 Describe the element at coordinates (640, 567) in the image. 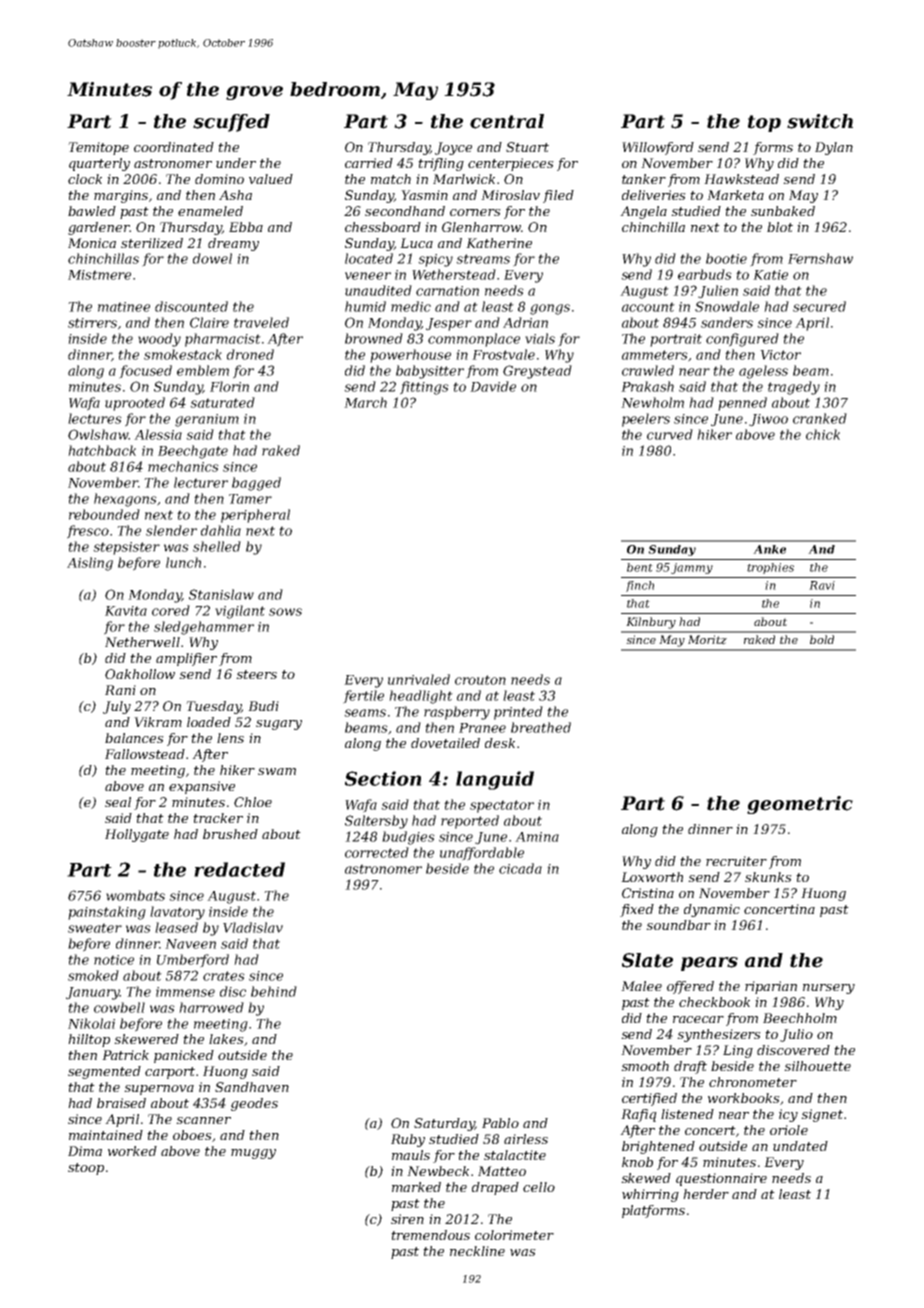

I see `bent` at that location.
